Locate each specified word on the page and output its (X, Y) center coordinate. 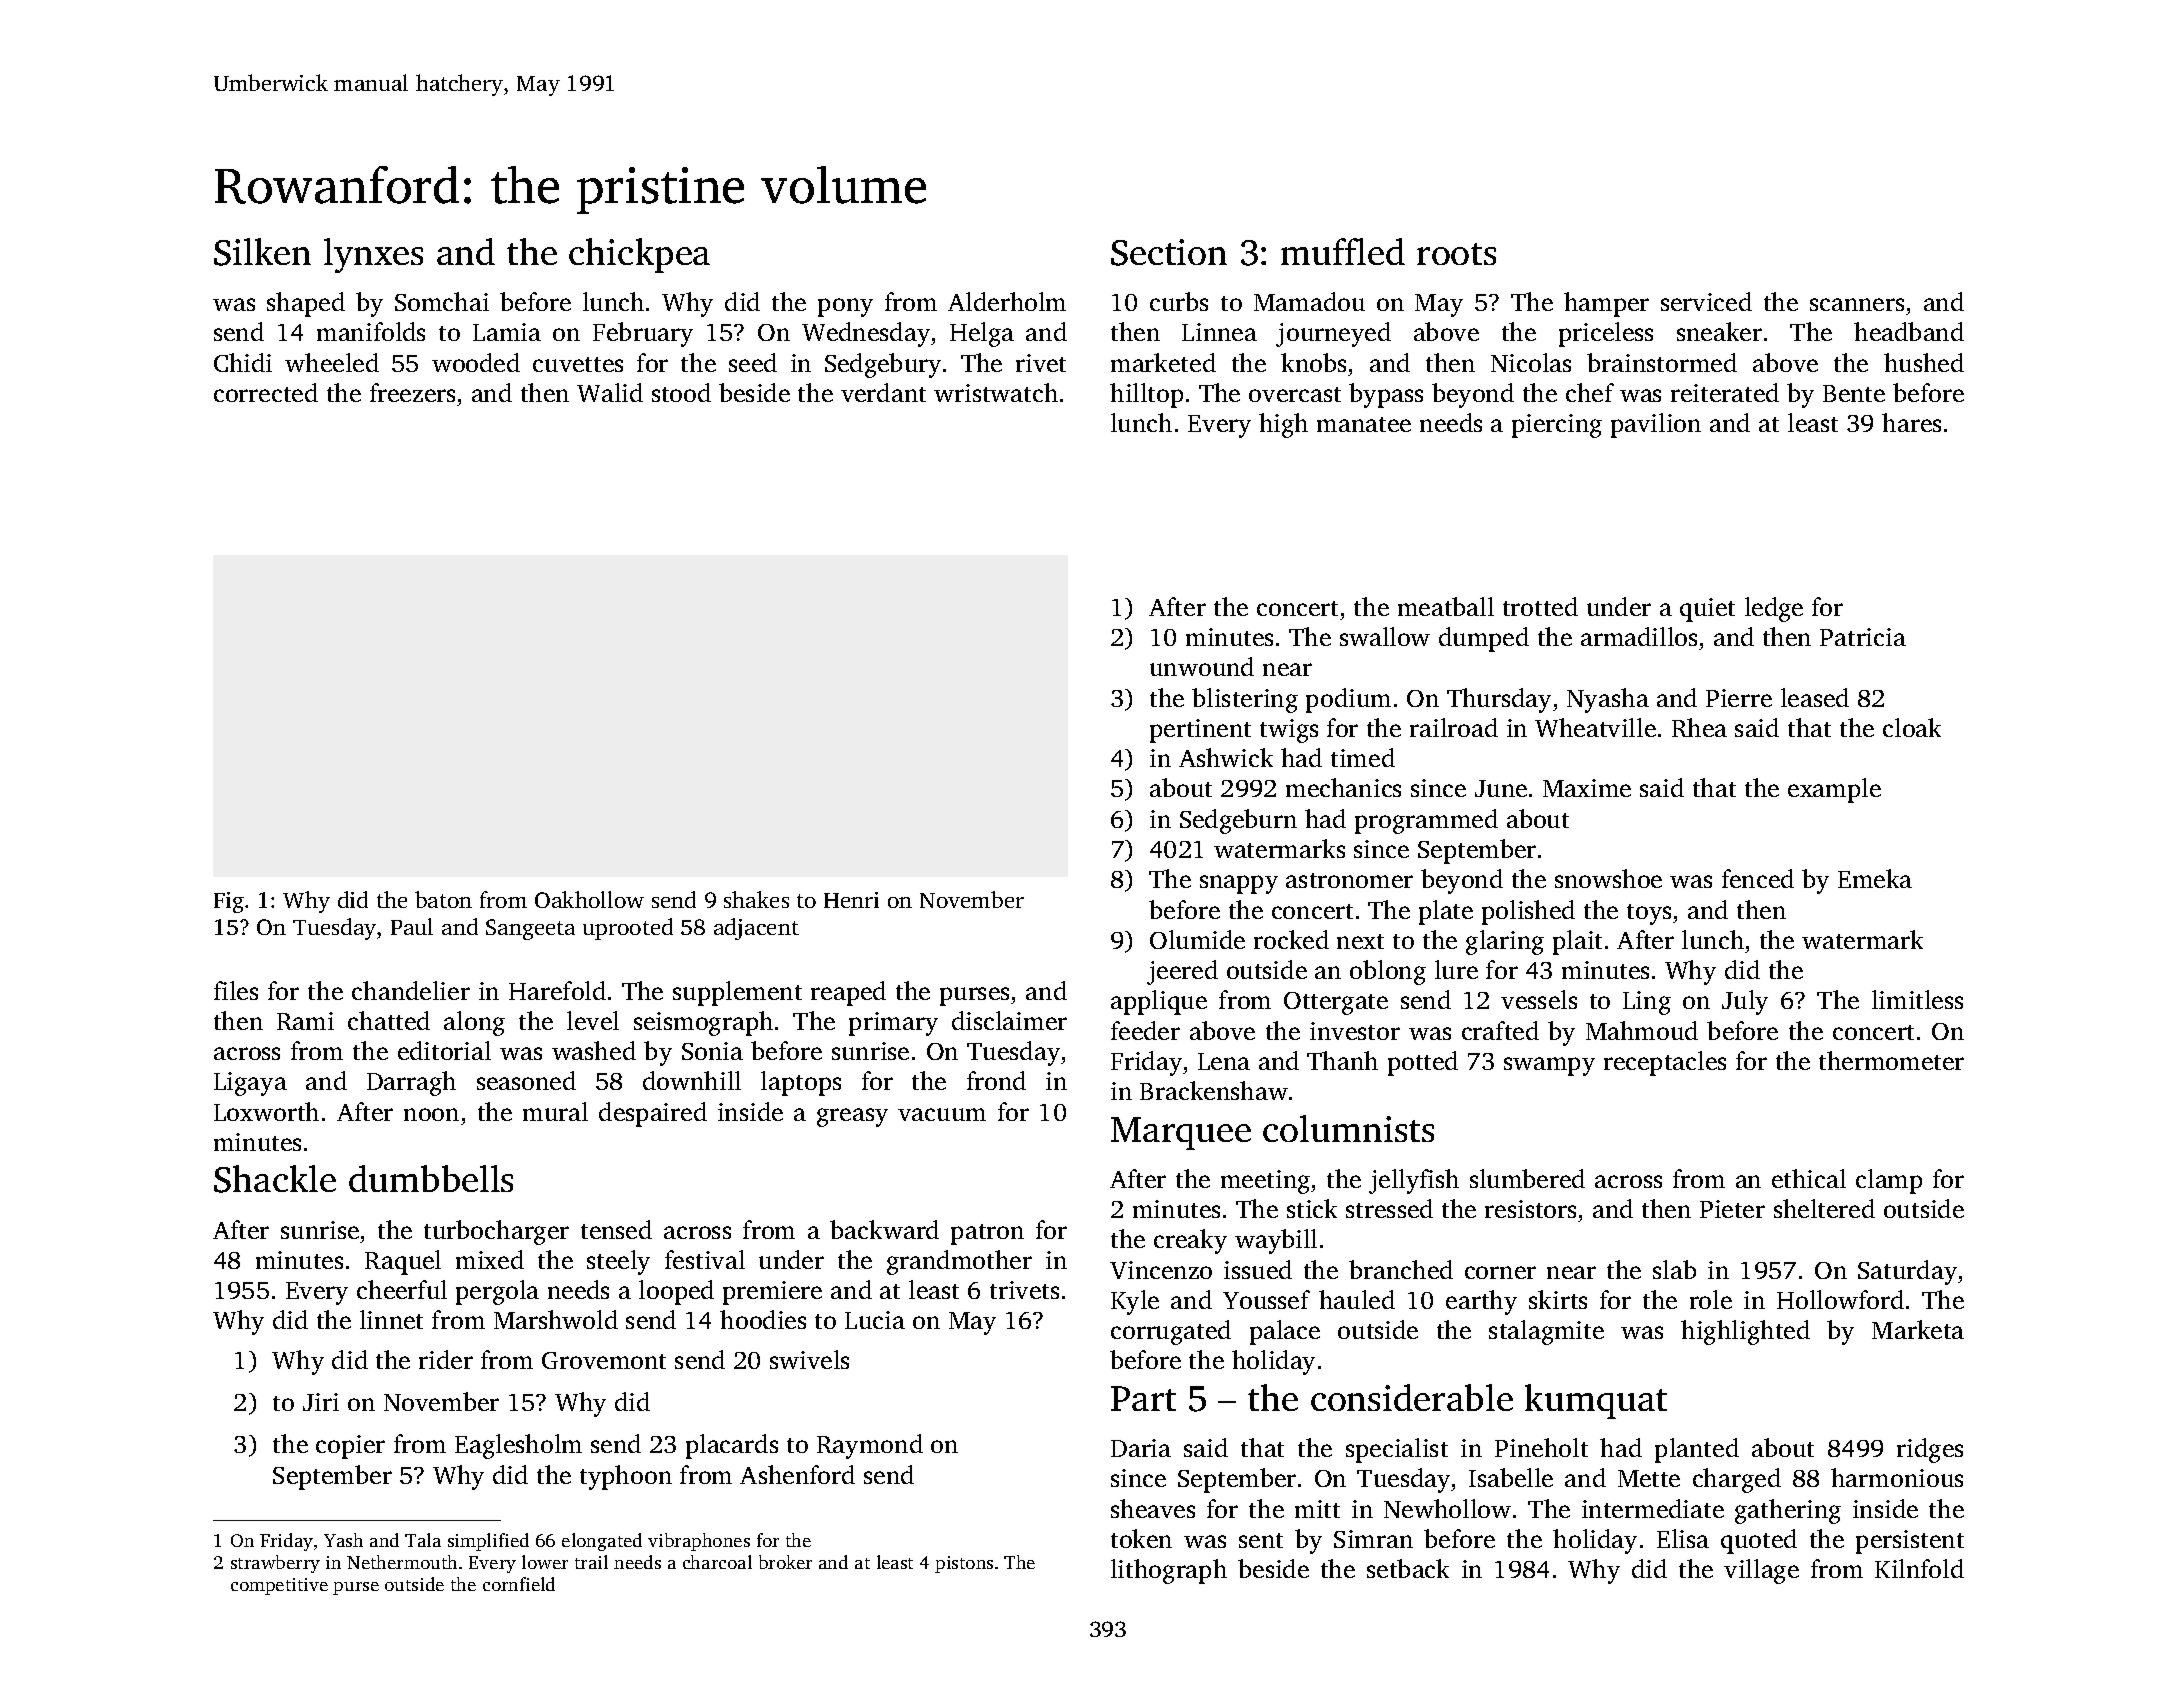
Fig (229, 902)
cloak (1912, 727)
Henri (851, 900)
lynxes (373, 255)
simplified (488, 1542)
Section (1169, 252)
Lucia (875, 1320)
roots (1456, 254)
